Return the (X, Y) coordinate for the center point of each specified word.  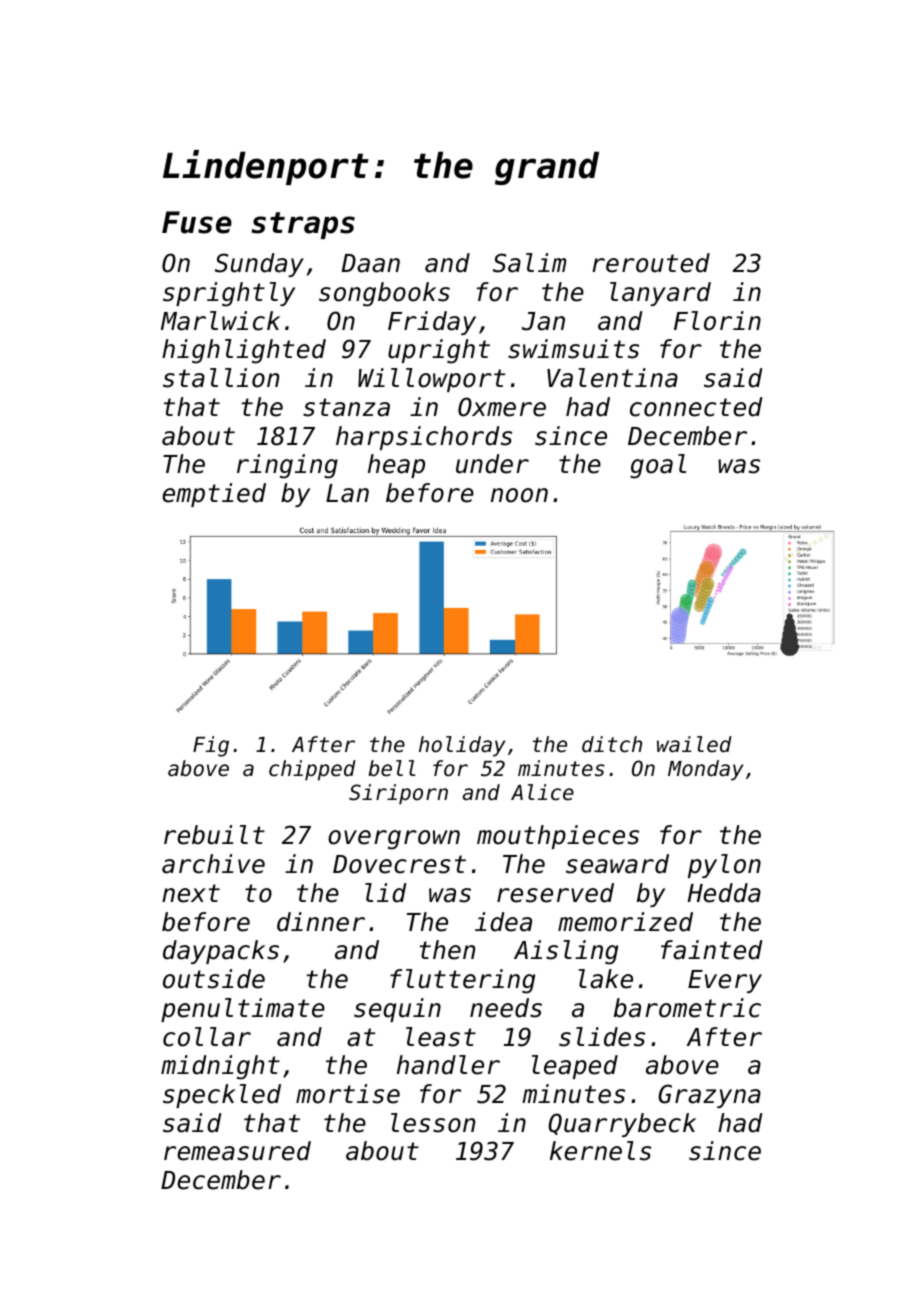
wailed (694, 744)
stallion (221, 378)
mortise (348, 1094)
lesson (433, 1123)
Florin (717, 321)
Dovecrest (399, 864)
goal (658, 466)
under (492, 464)
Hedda (724, 893)
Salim (529, 263)
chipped (312, 770)
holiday (462, 746)
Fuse (197, 222)
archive (213, 864)
